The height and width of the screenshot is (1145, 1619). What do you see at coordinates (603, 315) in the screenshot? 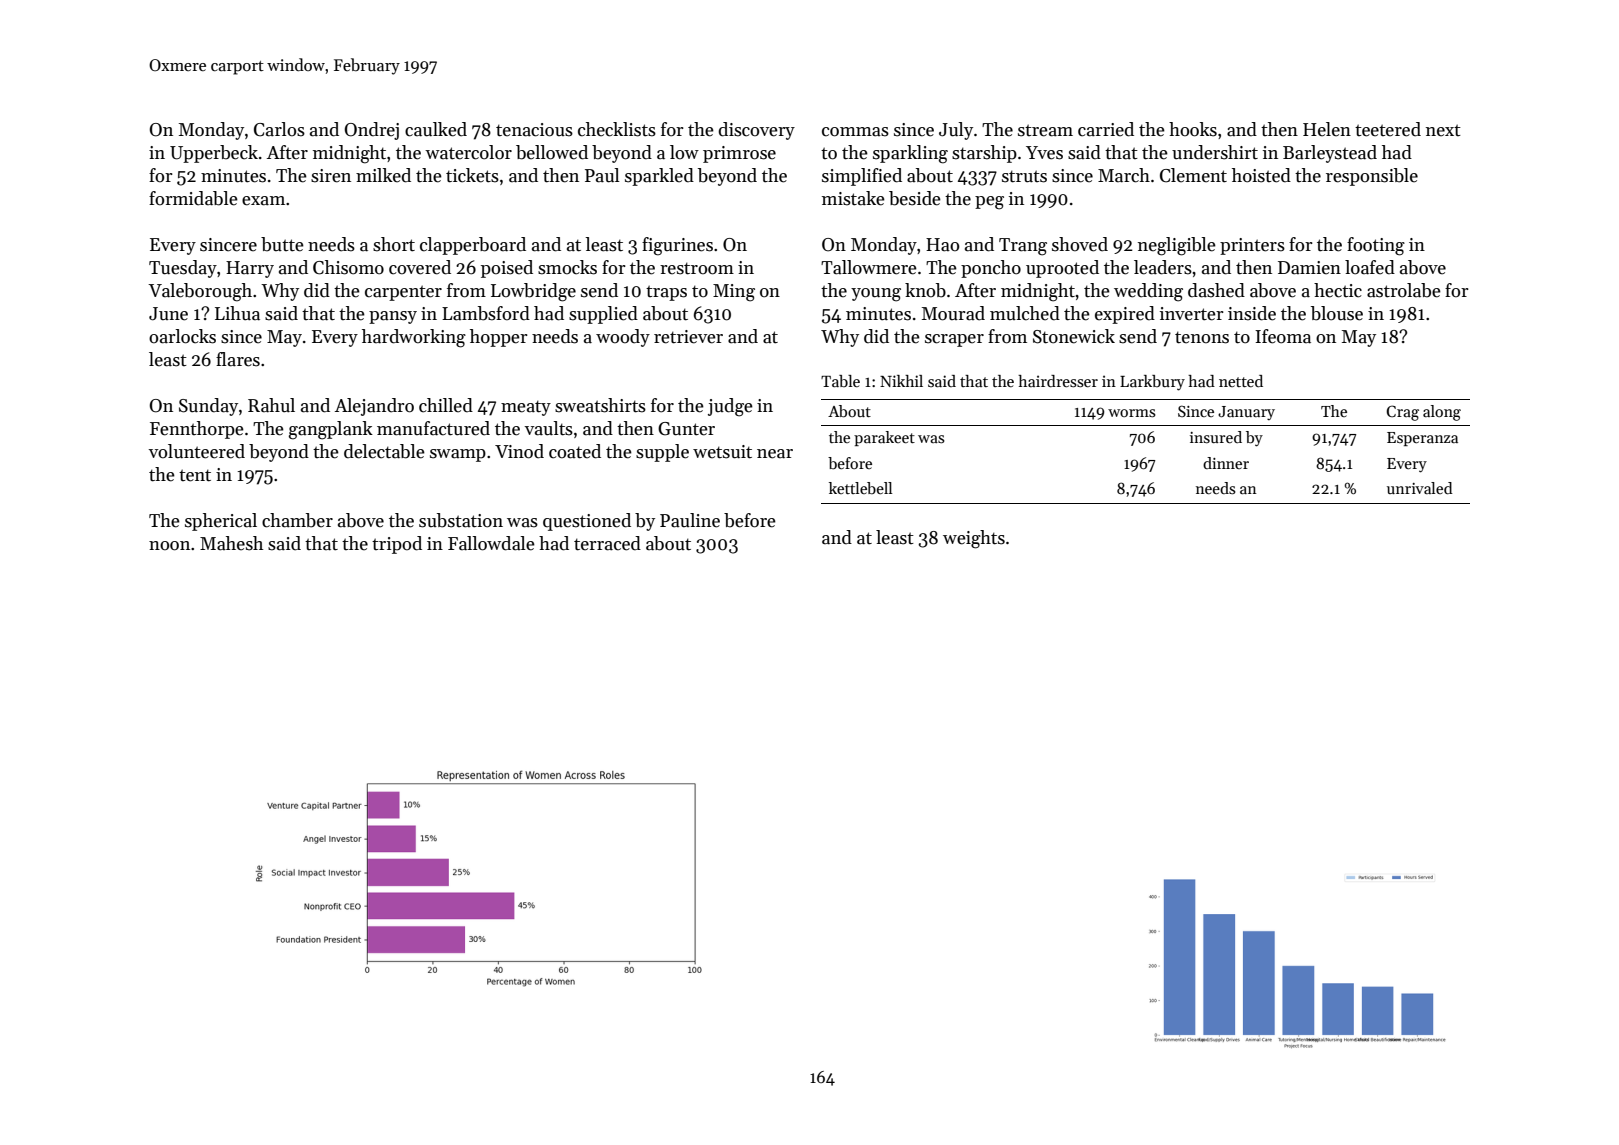
I see `supplied` at bounding box center [603, 315].
